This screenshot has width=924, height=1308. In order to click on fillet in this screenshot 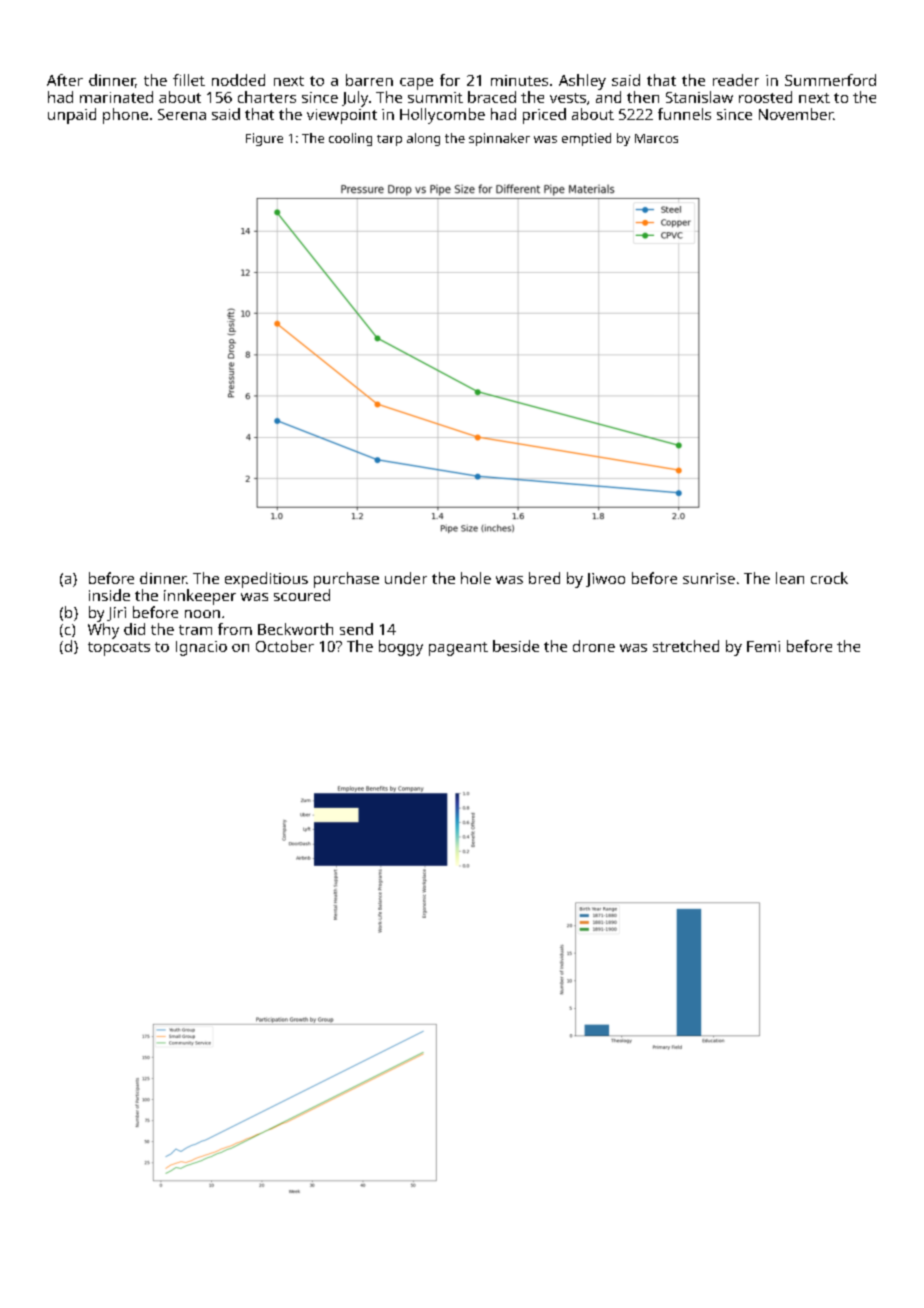, I will do `click(189, 80)`.
